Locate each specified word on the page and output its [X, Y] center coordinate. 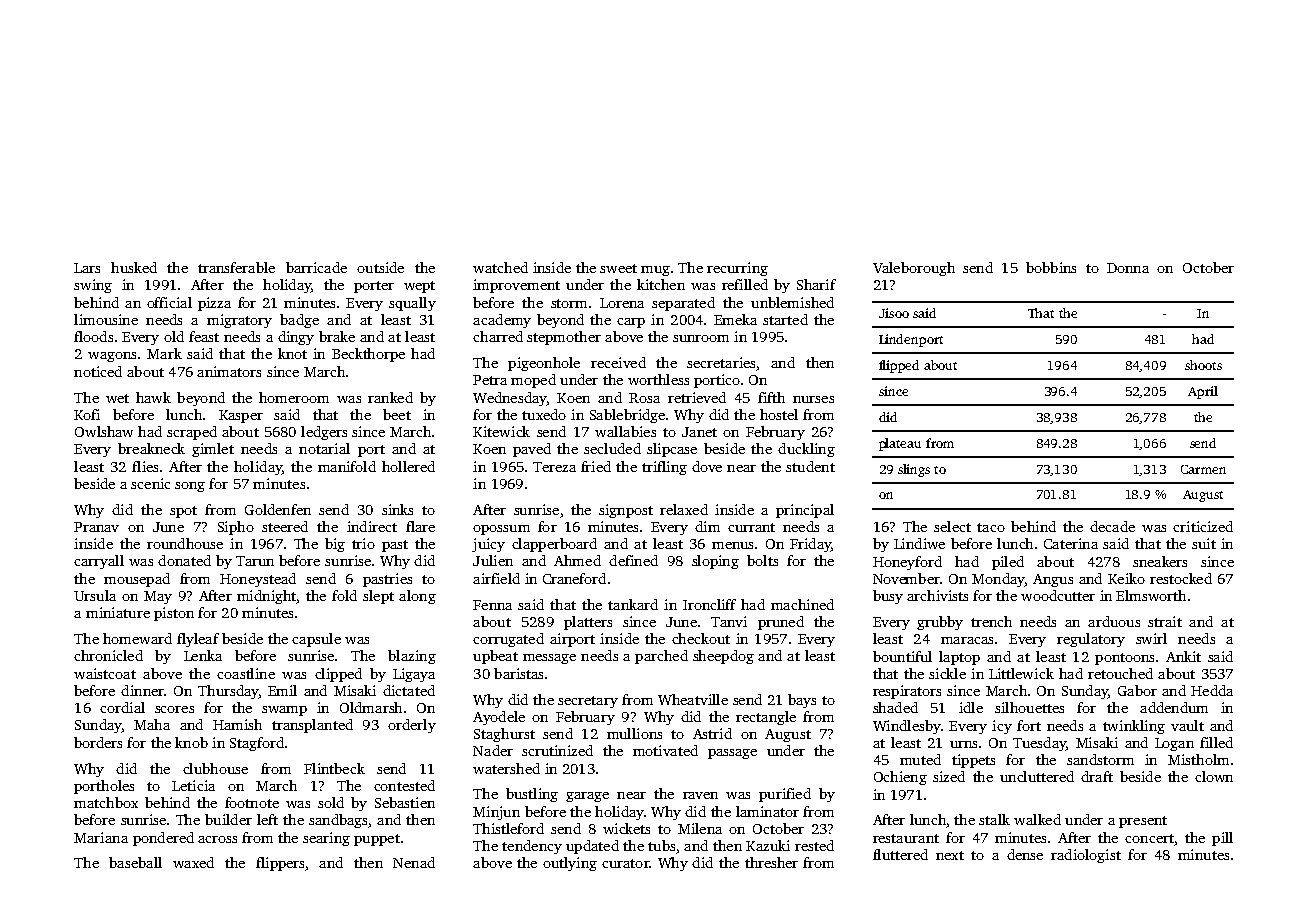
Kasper [241, 416]
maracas [967, 640]
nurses [813, 399]
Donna [1128, 268]
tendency [532, 847]
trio [363, 543]
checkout [701, 638]
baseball [135, 862]
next [950, 855]
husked [134, 267]
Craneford [574, 578]
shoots [1203, 365]
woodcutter [1058, 595]
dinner [142, 690]
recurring [737, 269]
